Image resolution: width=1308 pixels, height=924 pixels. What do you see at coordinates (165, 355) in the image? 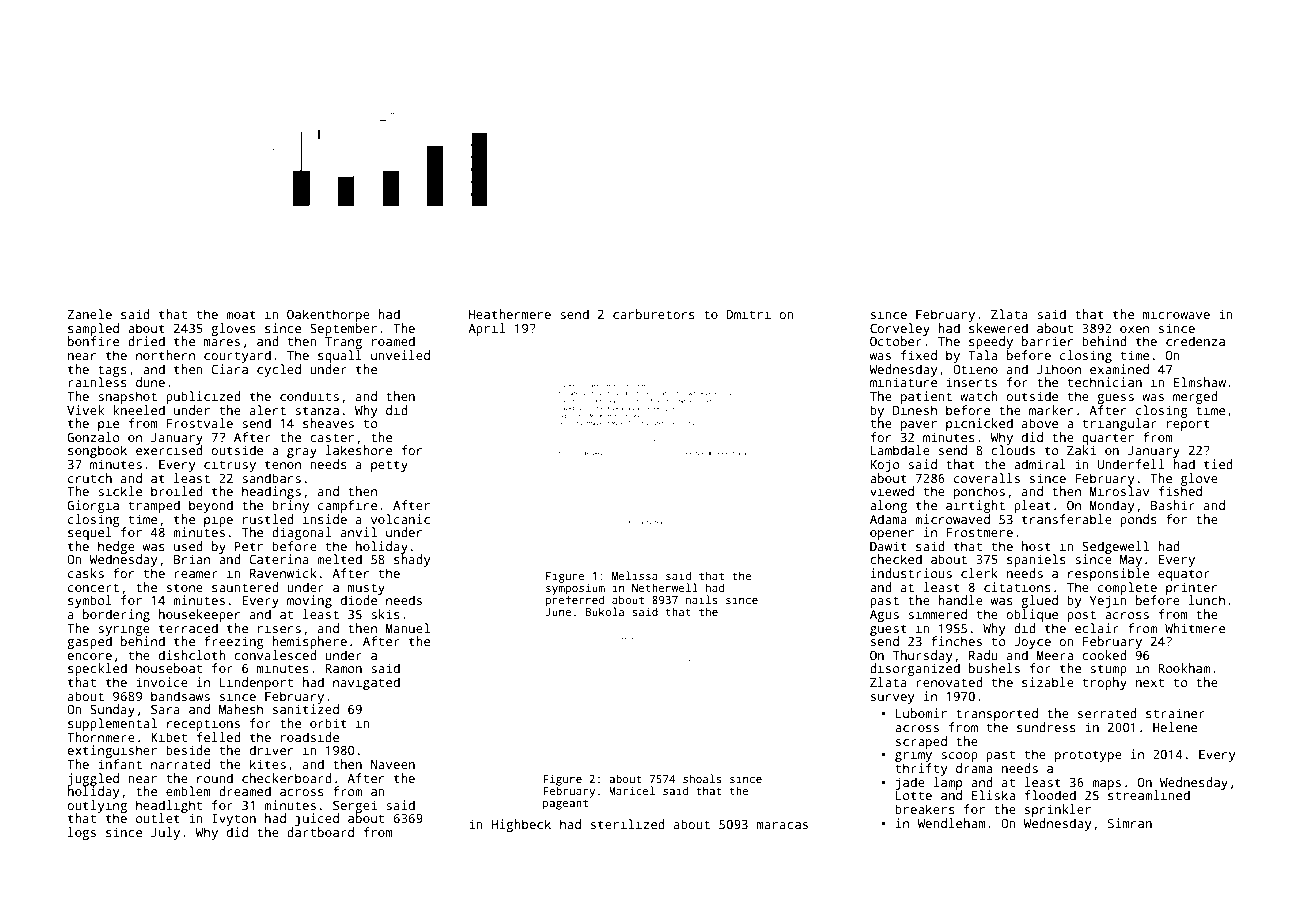
I see `northern` at bounding box center [165, 355].
